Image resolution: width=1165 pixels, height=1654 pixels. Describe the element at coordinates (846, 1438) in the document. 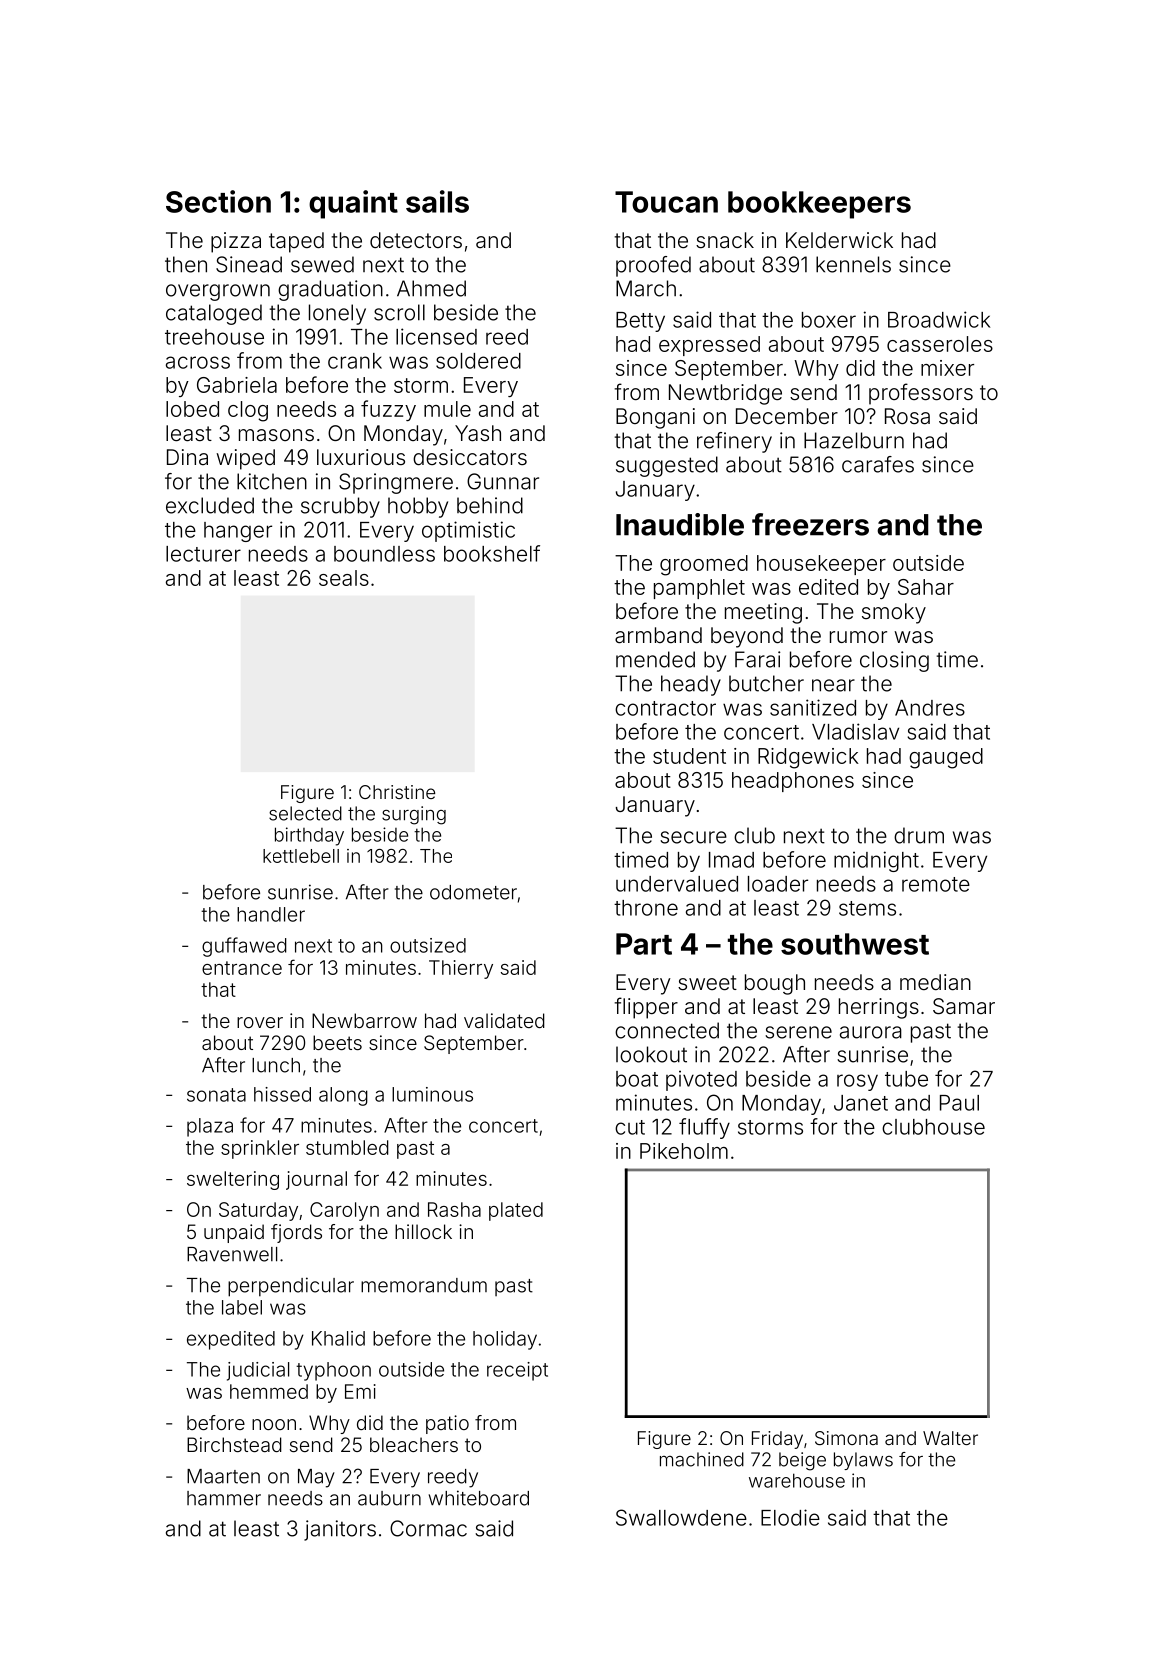

I see `Simona` at that location.
